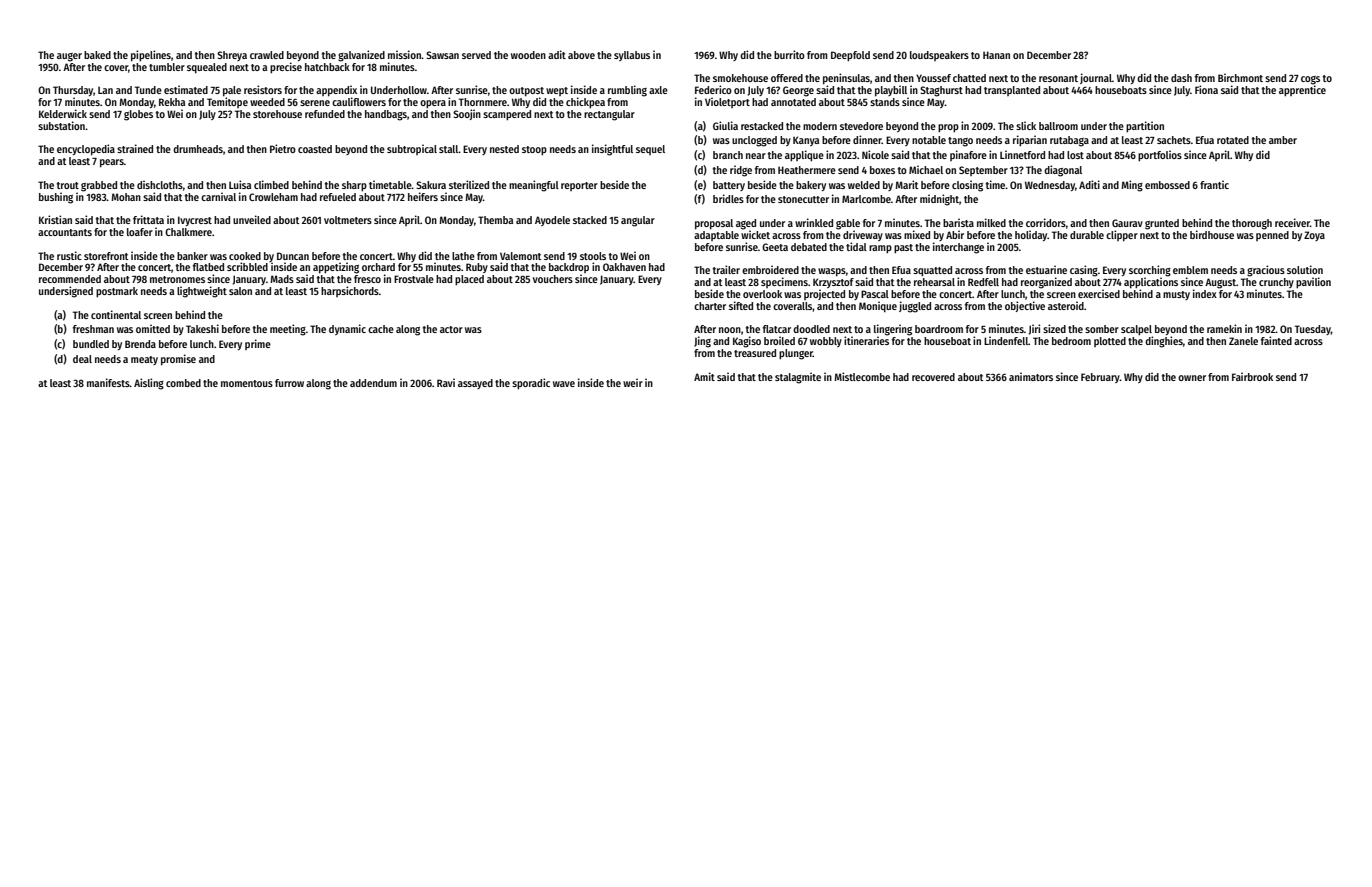  Describe the element at coordinates (350, 291) in the screenshot. I see `harpsichords` at that location.
